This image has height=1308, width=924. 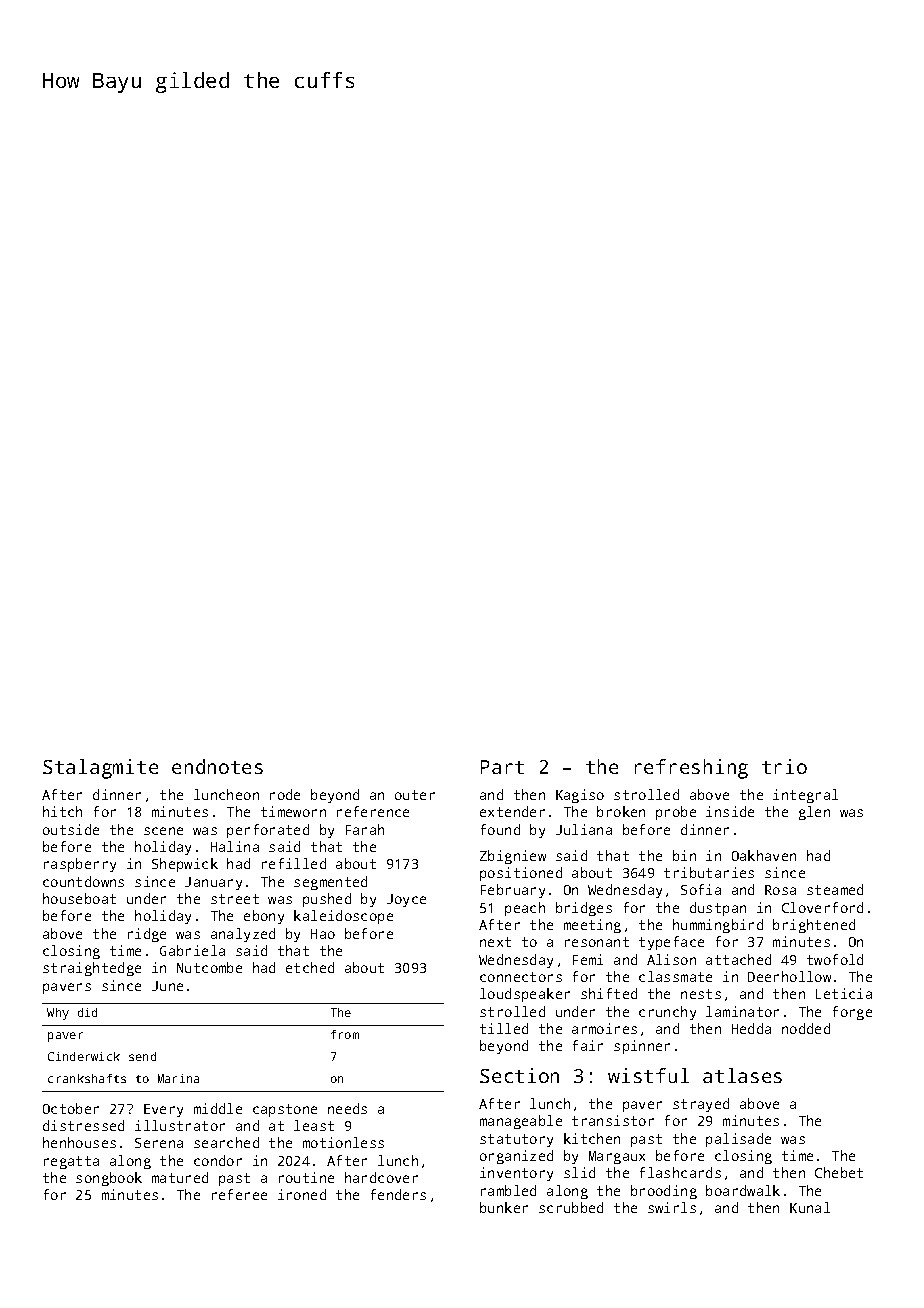 What do you see at coordinates (613, 1120) in the image?
I see `transistor` at bounding box center [613, 1120].
